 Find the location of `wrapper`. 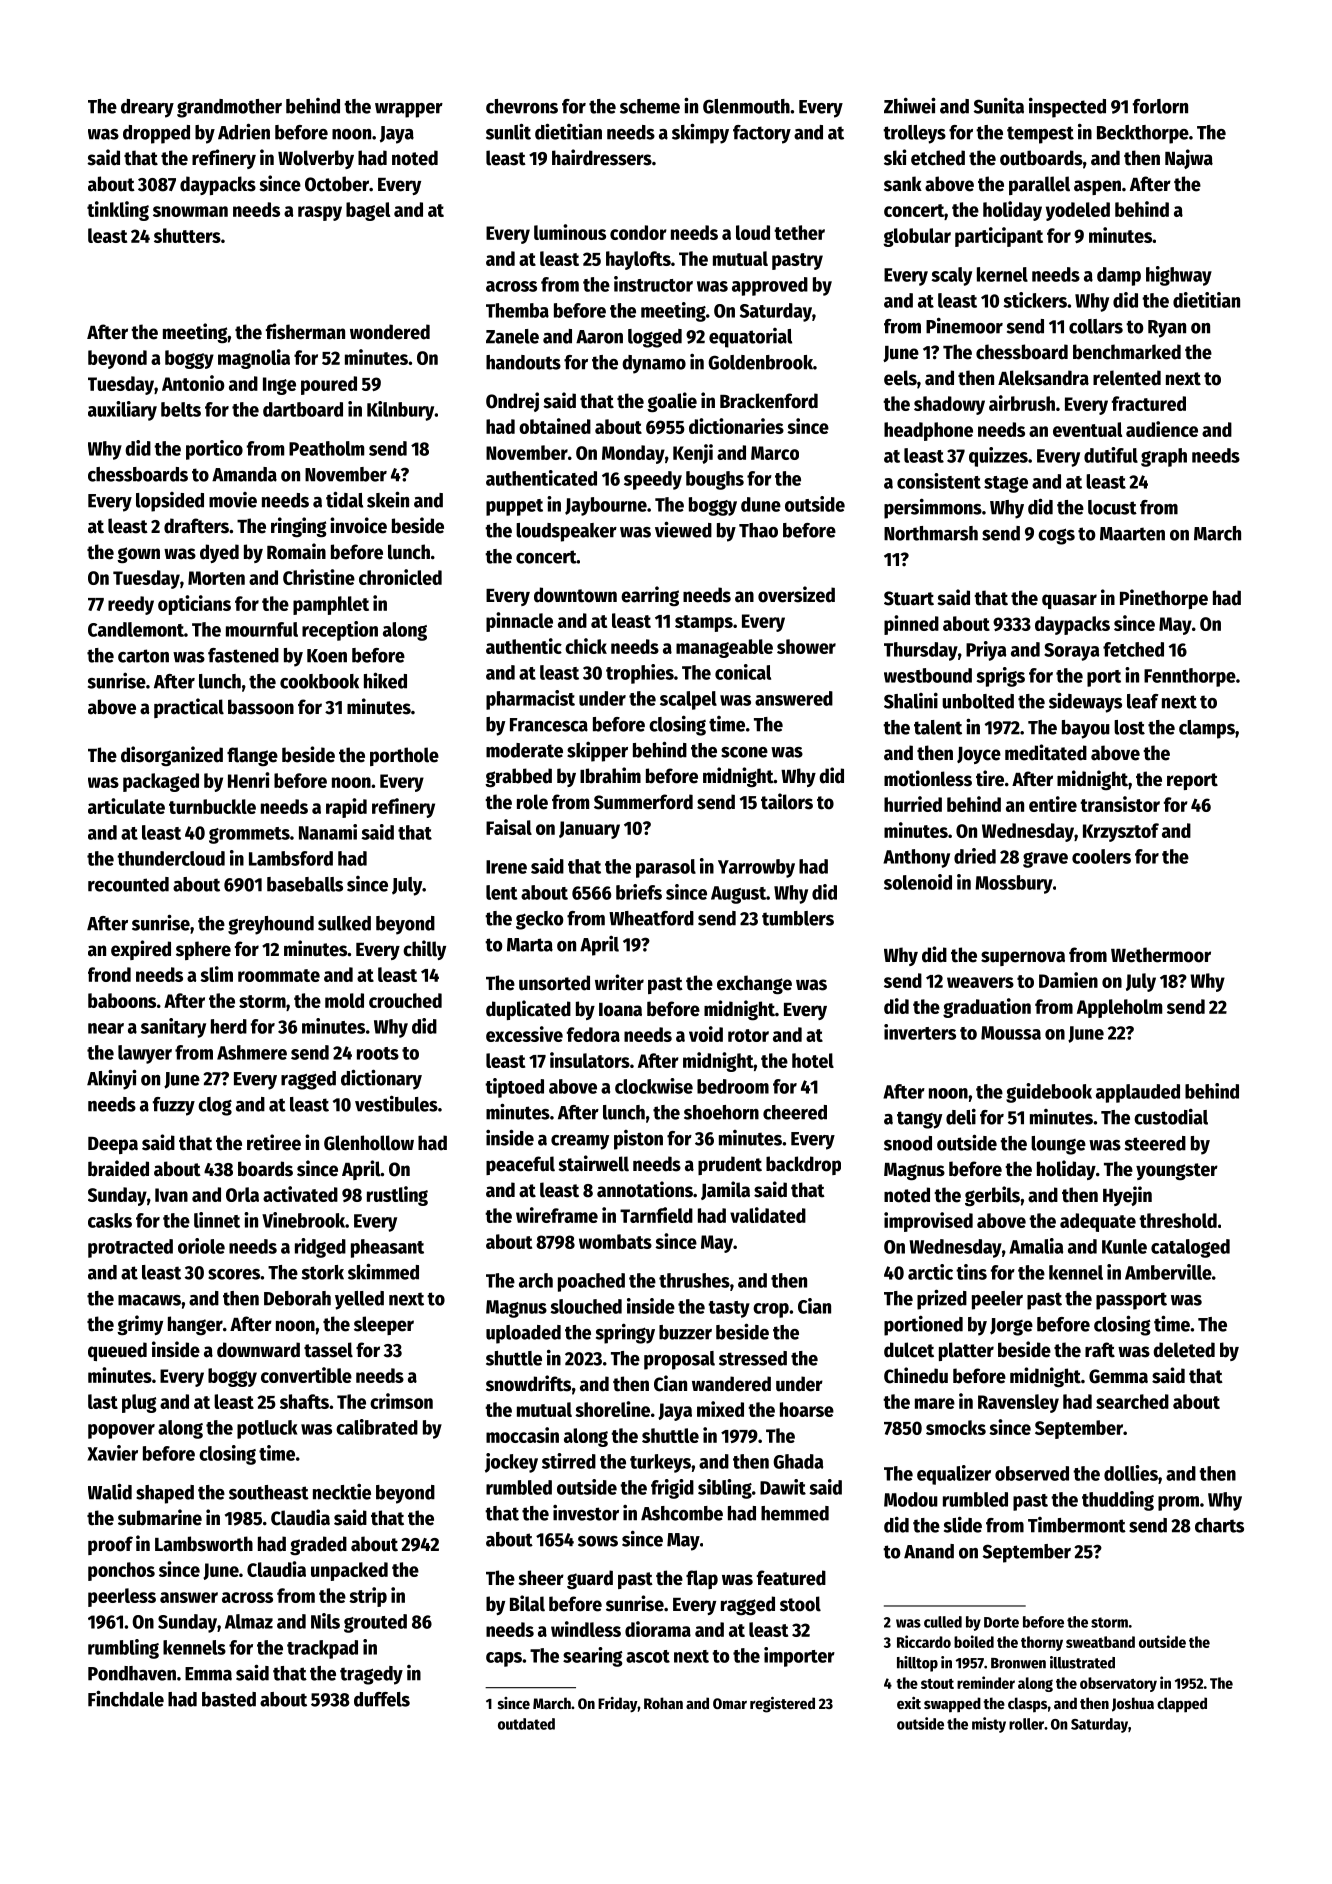

wrapper is located at coordinates (409, 110).
